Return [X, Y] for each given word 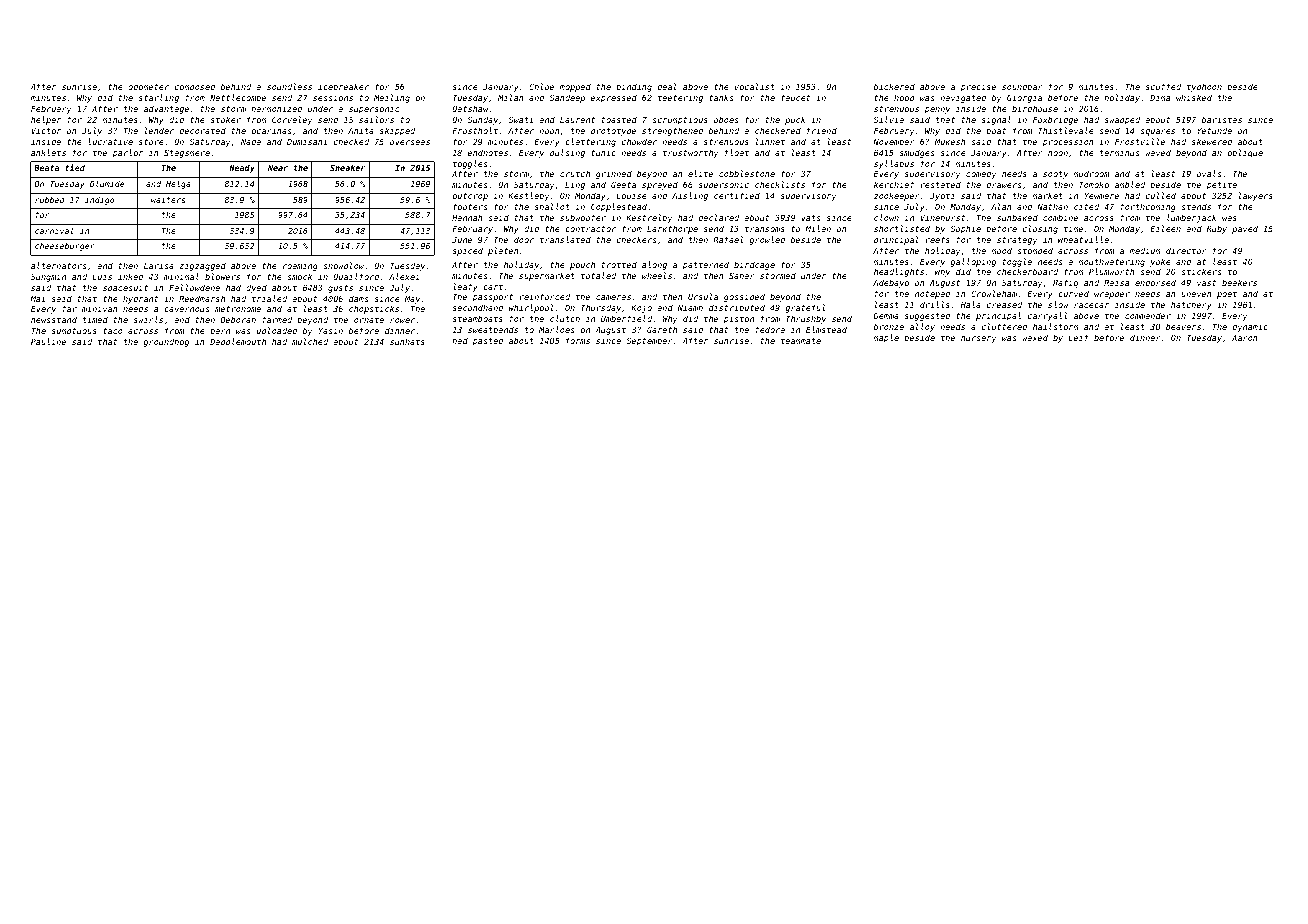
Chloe [541, 86]
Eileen [1165, 228]
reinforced [544, 296]
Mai [37, 298]
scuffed [1163, 86]
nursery [979, 339]
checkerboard [1027, 271]
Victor [46, 131]
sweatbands [493, 329]
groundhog [166, 342]
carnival [54, 230]
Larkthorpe [672, 229]
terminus [1119, 153]
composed [195, 88]
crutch [575, 173]
